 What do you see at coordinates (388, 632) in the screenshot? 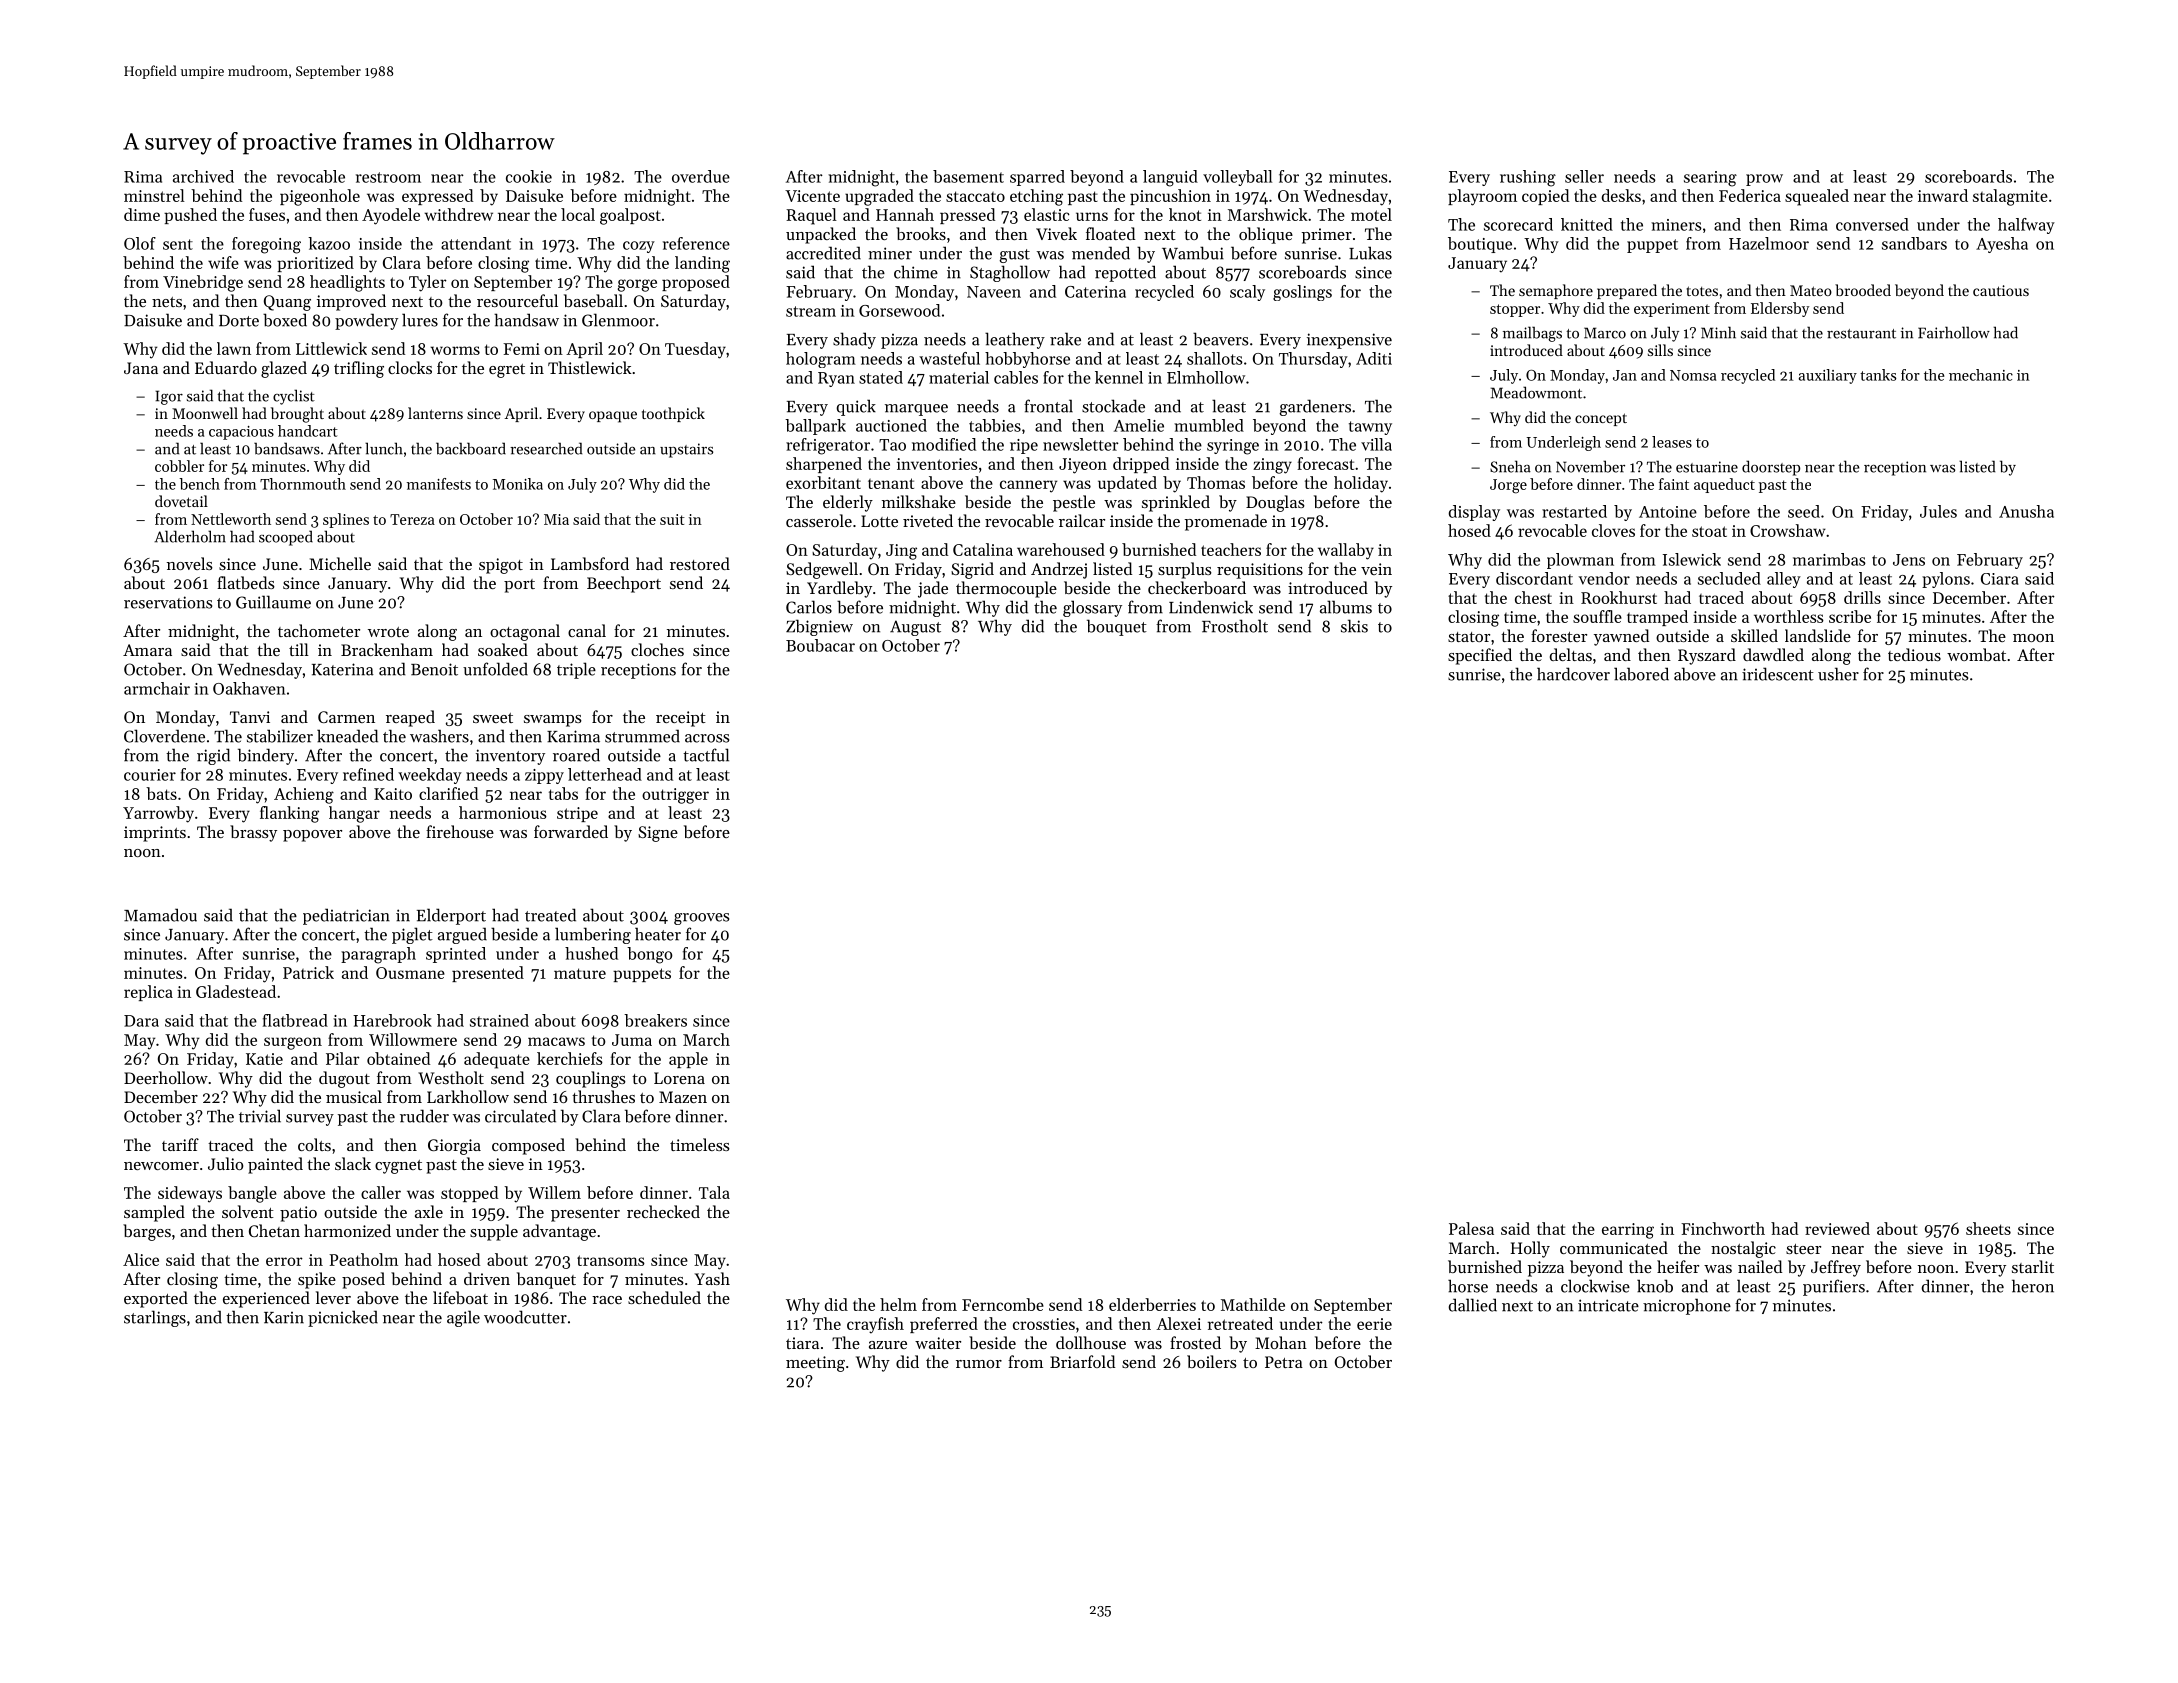
I see `wrote` at bounding box center [388, 632].
